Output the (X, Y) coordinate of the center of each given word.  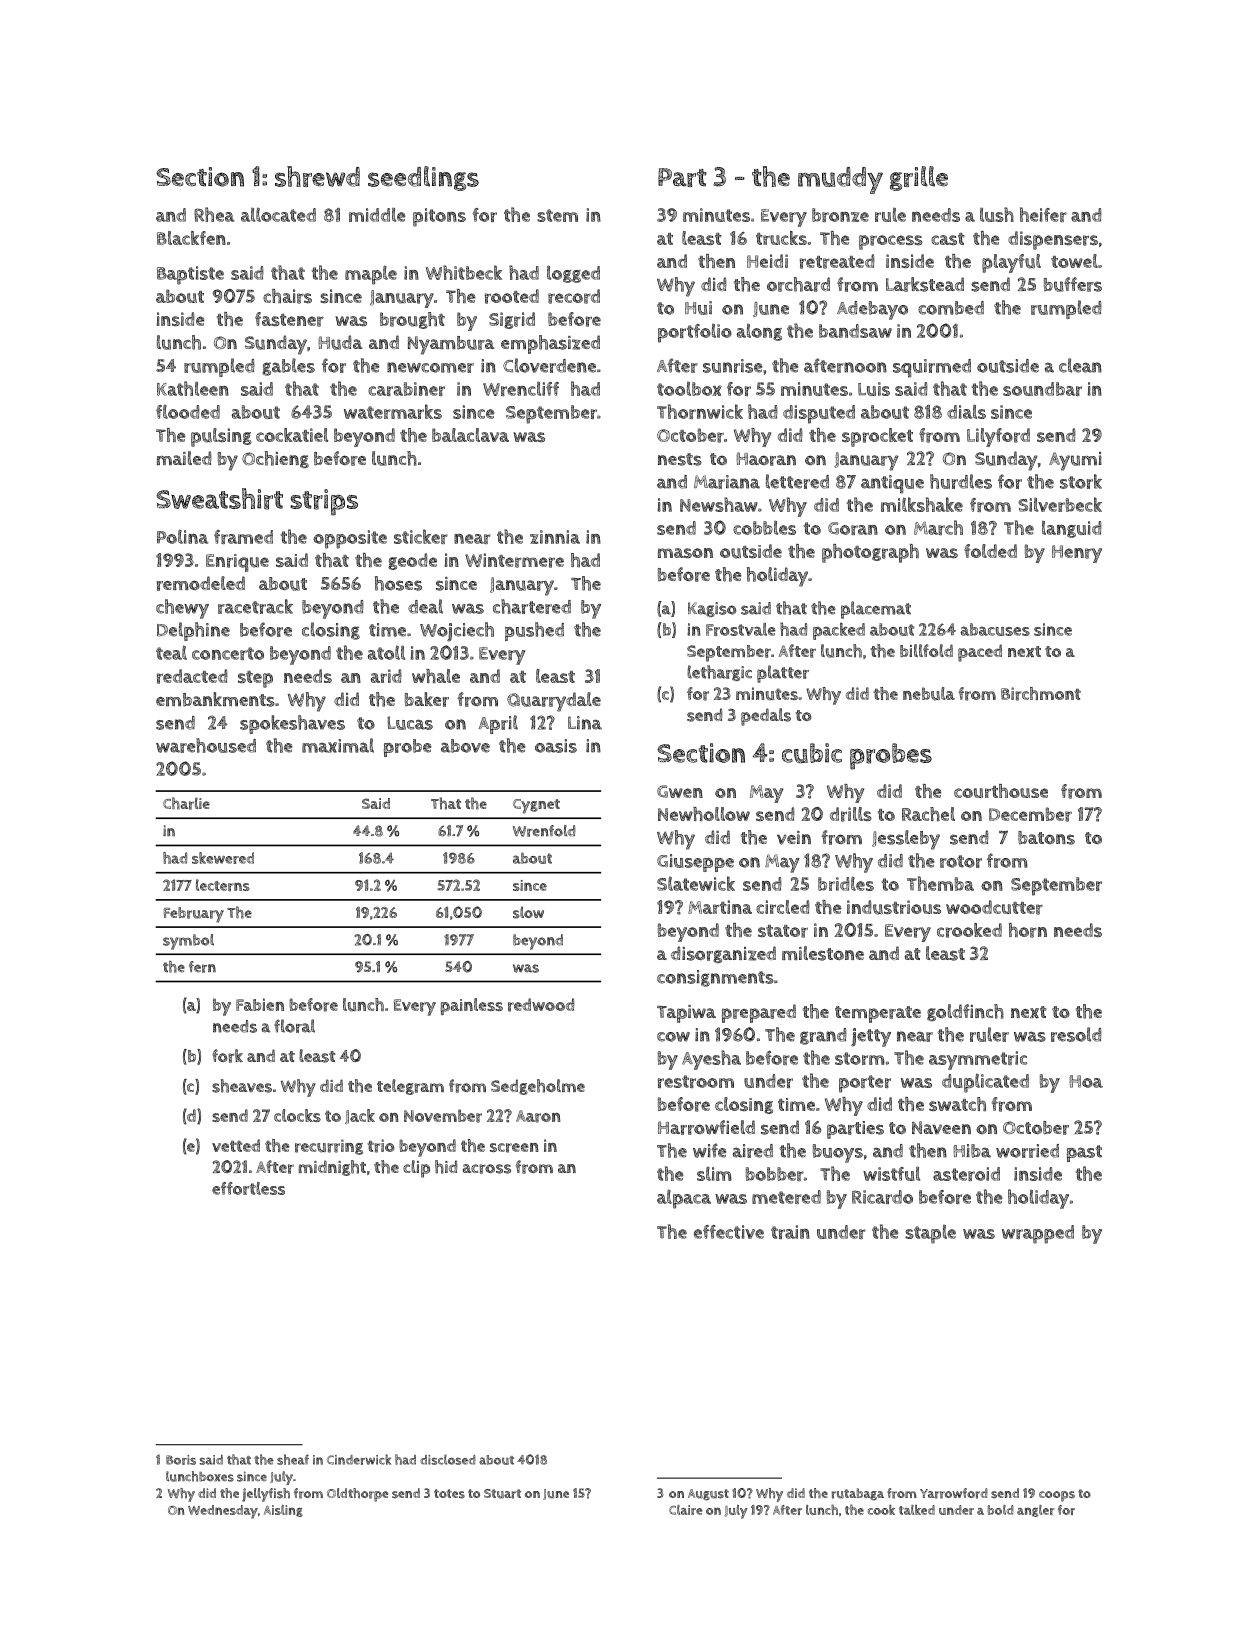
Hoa (1086, 1081)
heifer (1043, 214)
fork (227, 1056)
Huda (340, 342)
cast (948, 239)
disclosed (448, 1459)
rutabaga (858, 1494)
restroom (696, 1081)
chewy (182, 609)
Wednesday (223, 1512)
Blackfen (191, 238)
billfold (926, 650)
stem (557, 215)
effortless (248, 1188)
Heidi (767, 261)
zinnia (555, 537)
